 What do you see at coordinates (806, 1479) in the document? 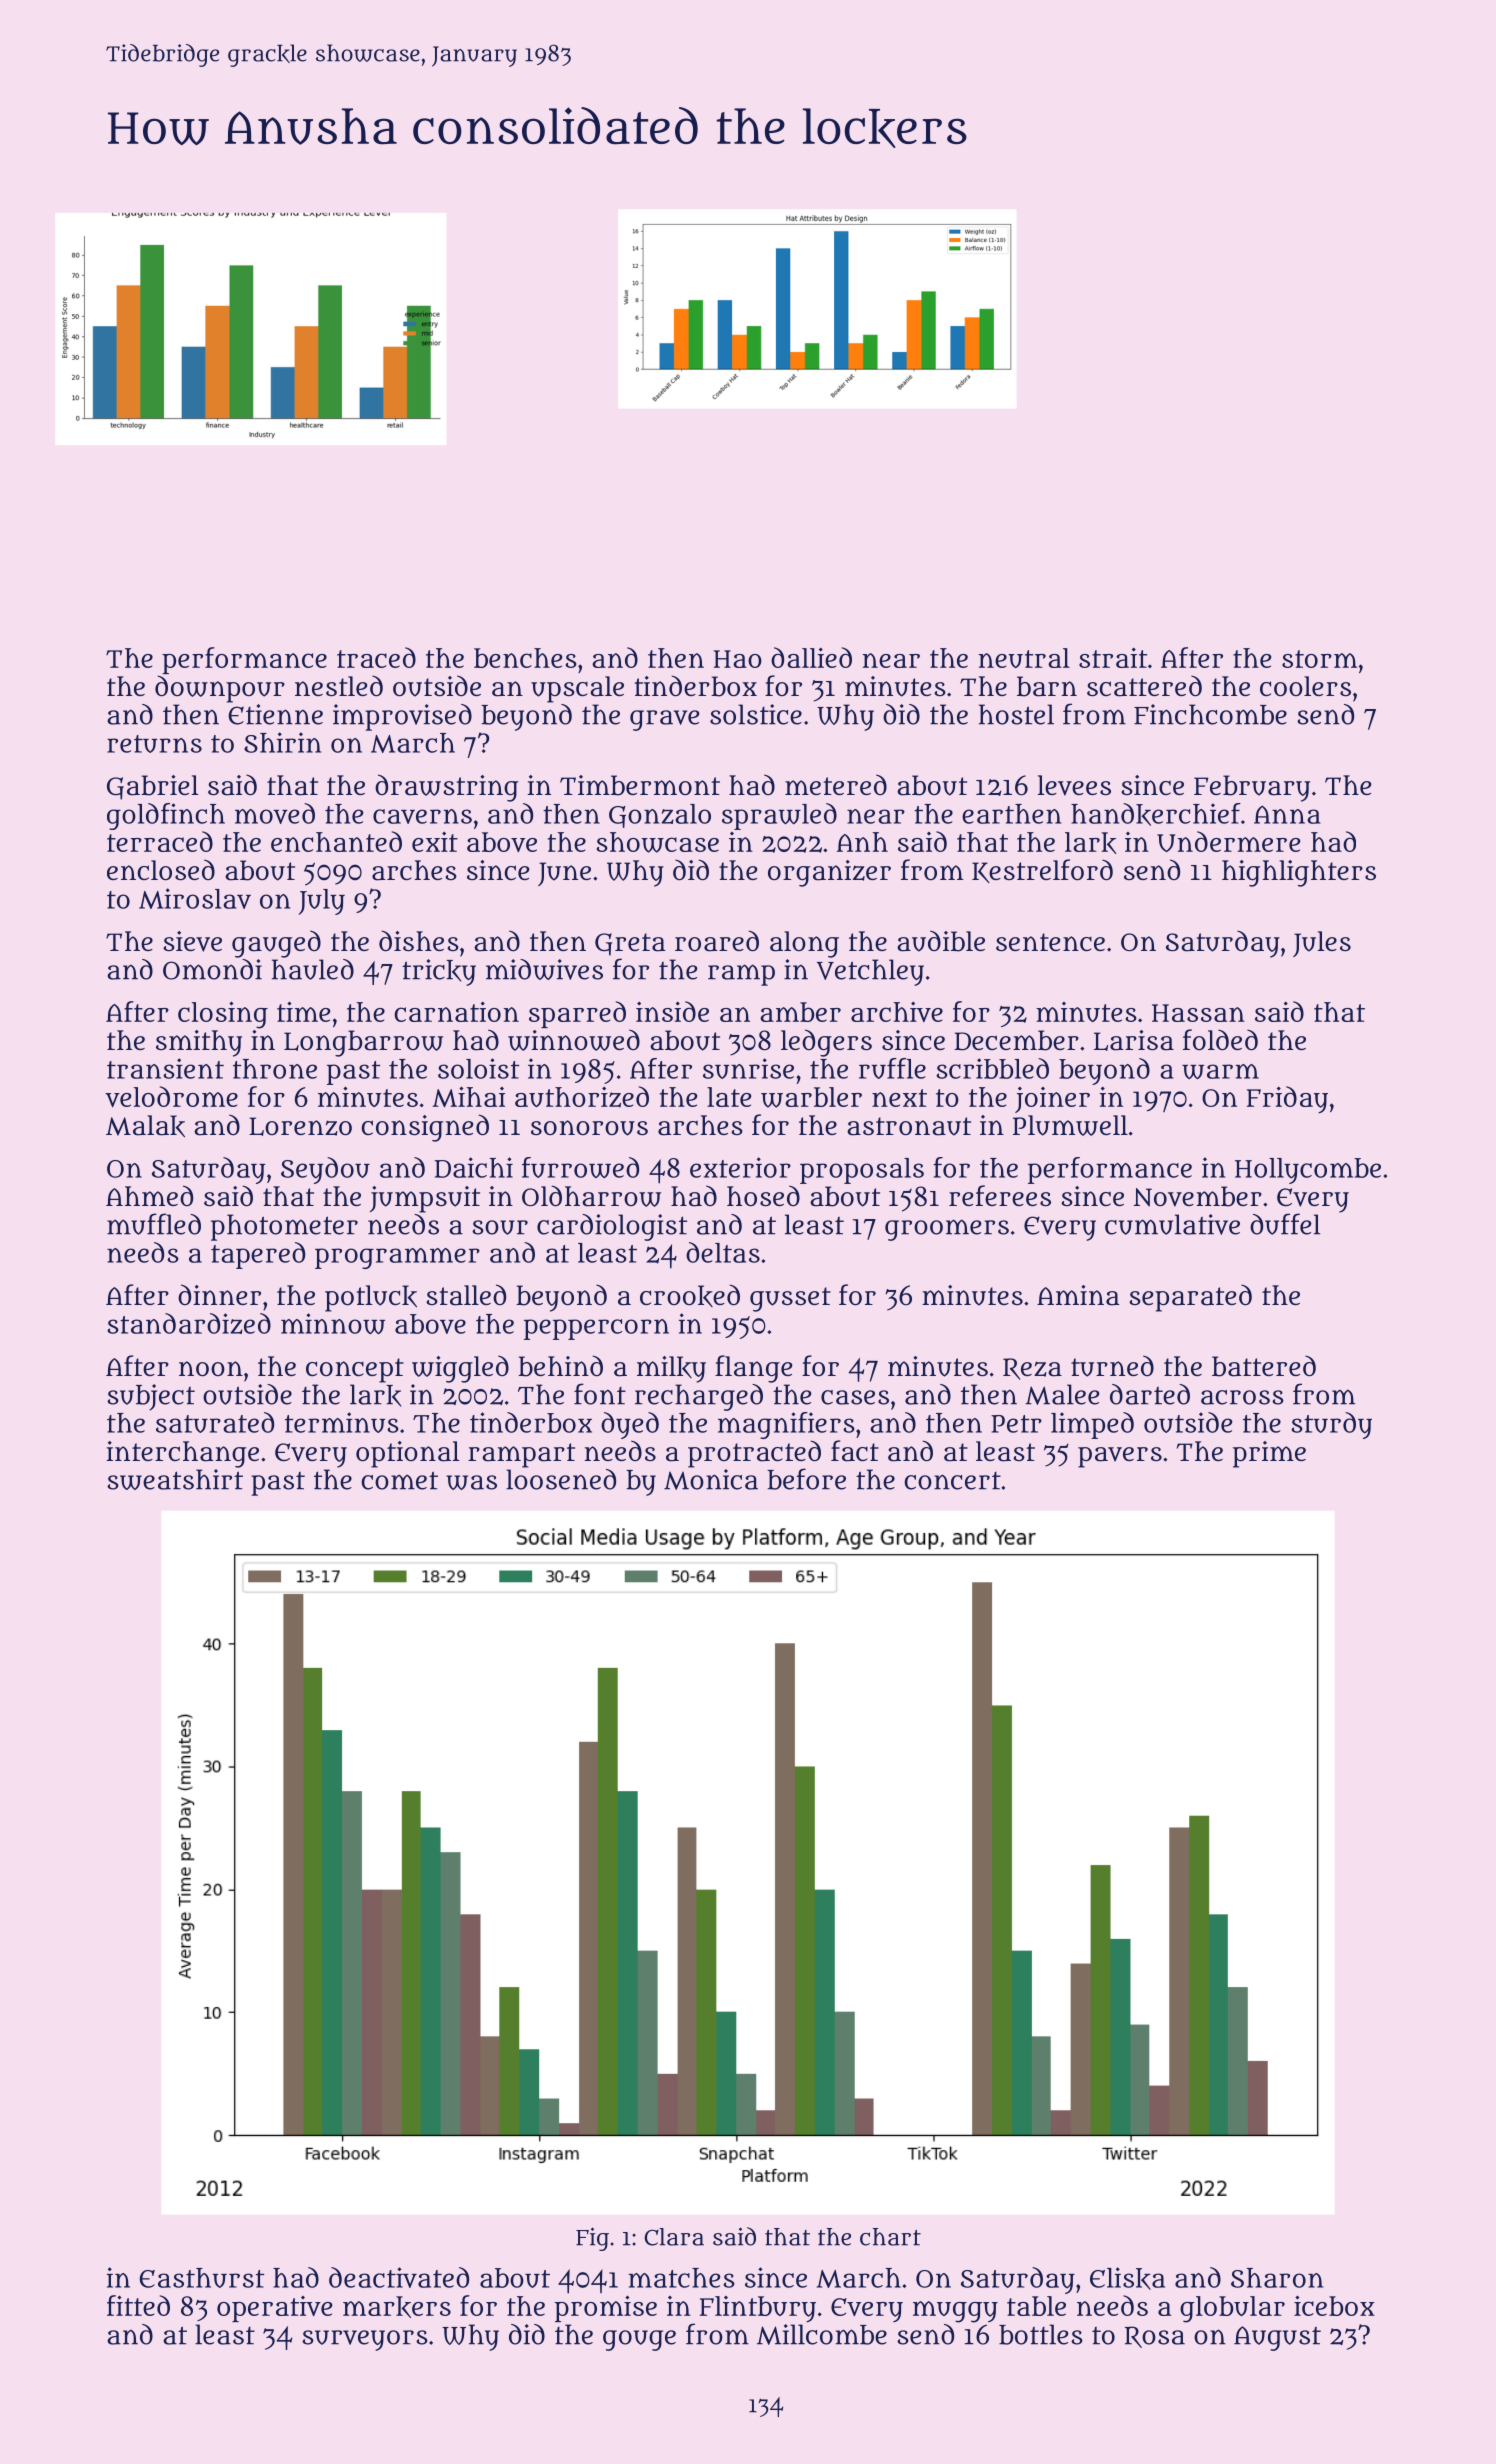
I see `before` at bounding box center [806, 1479].
